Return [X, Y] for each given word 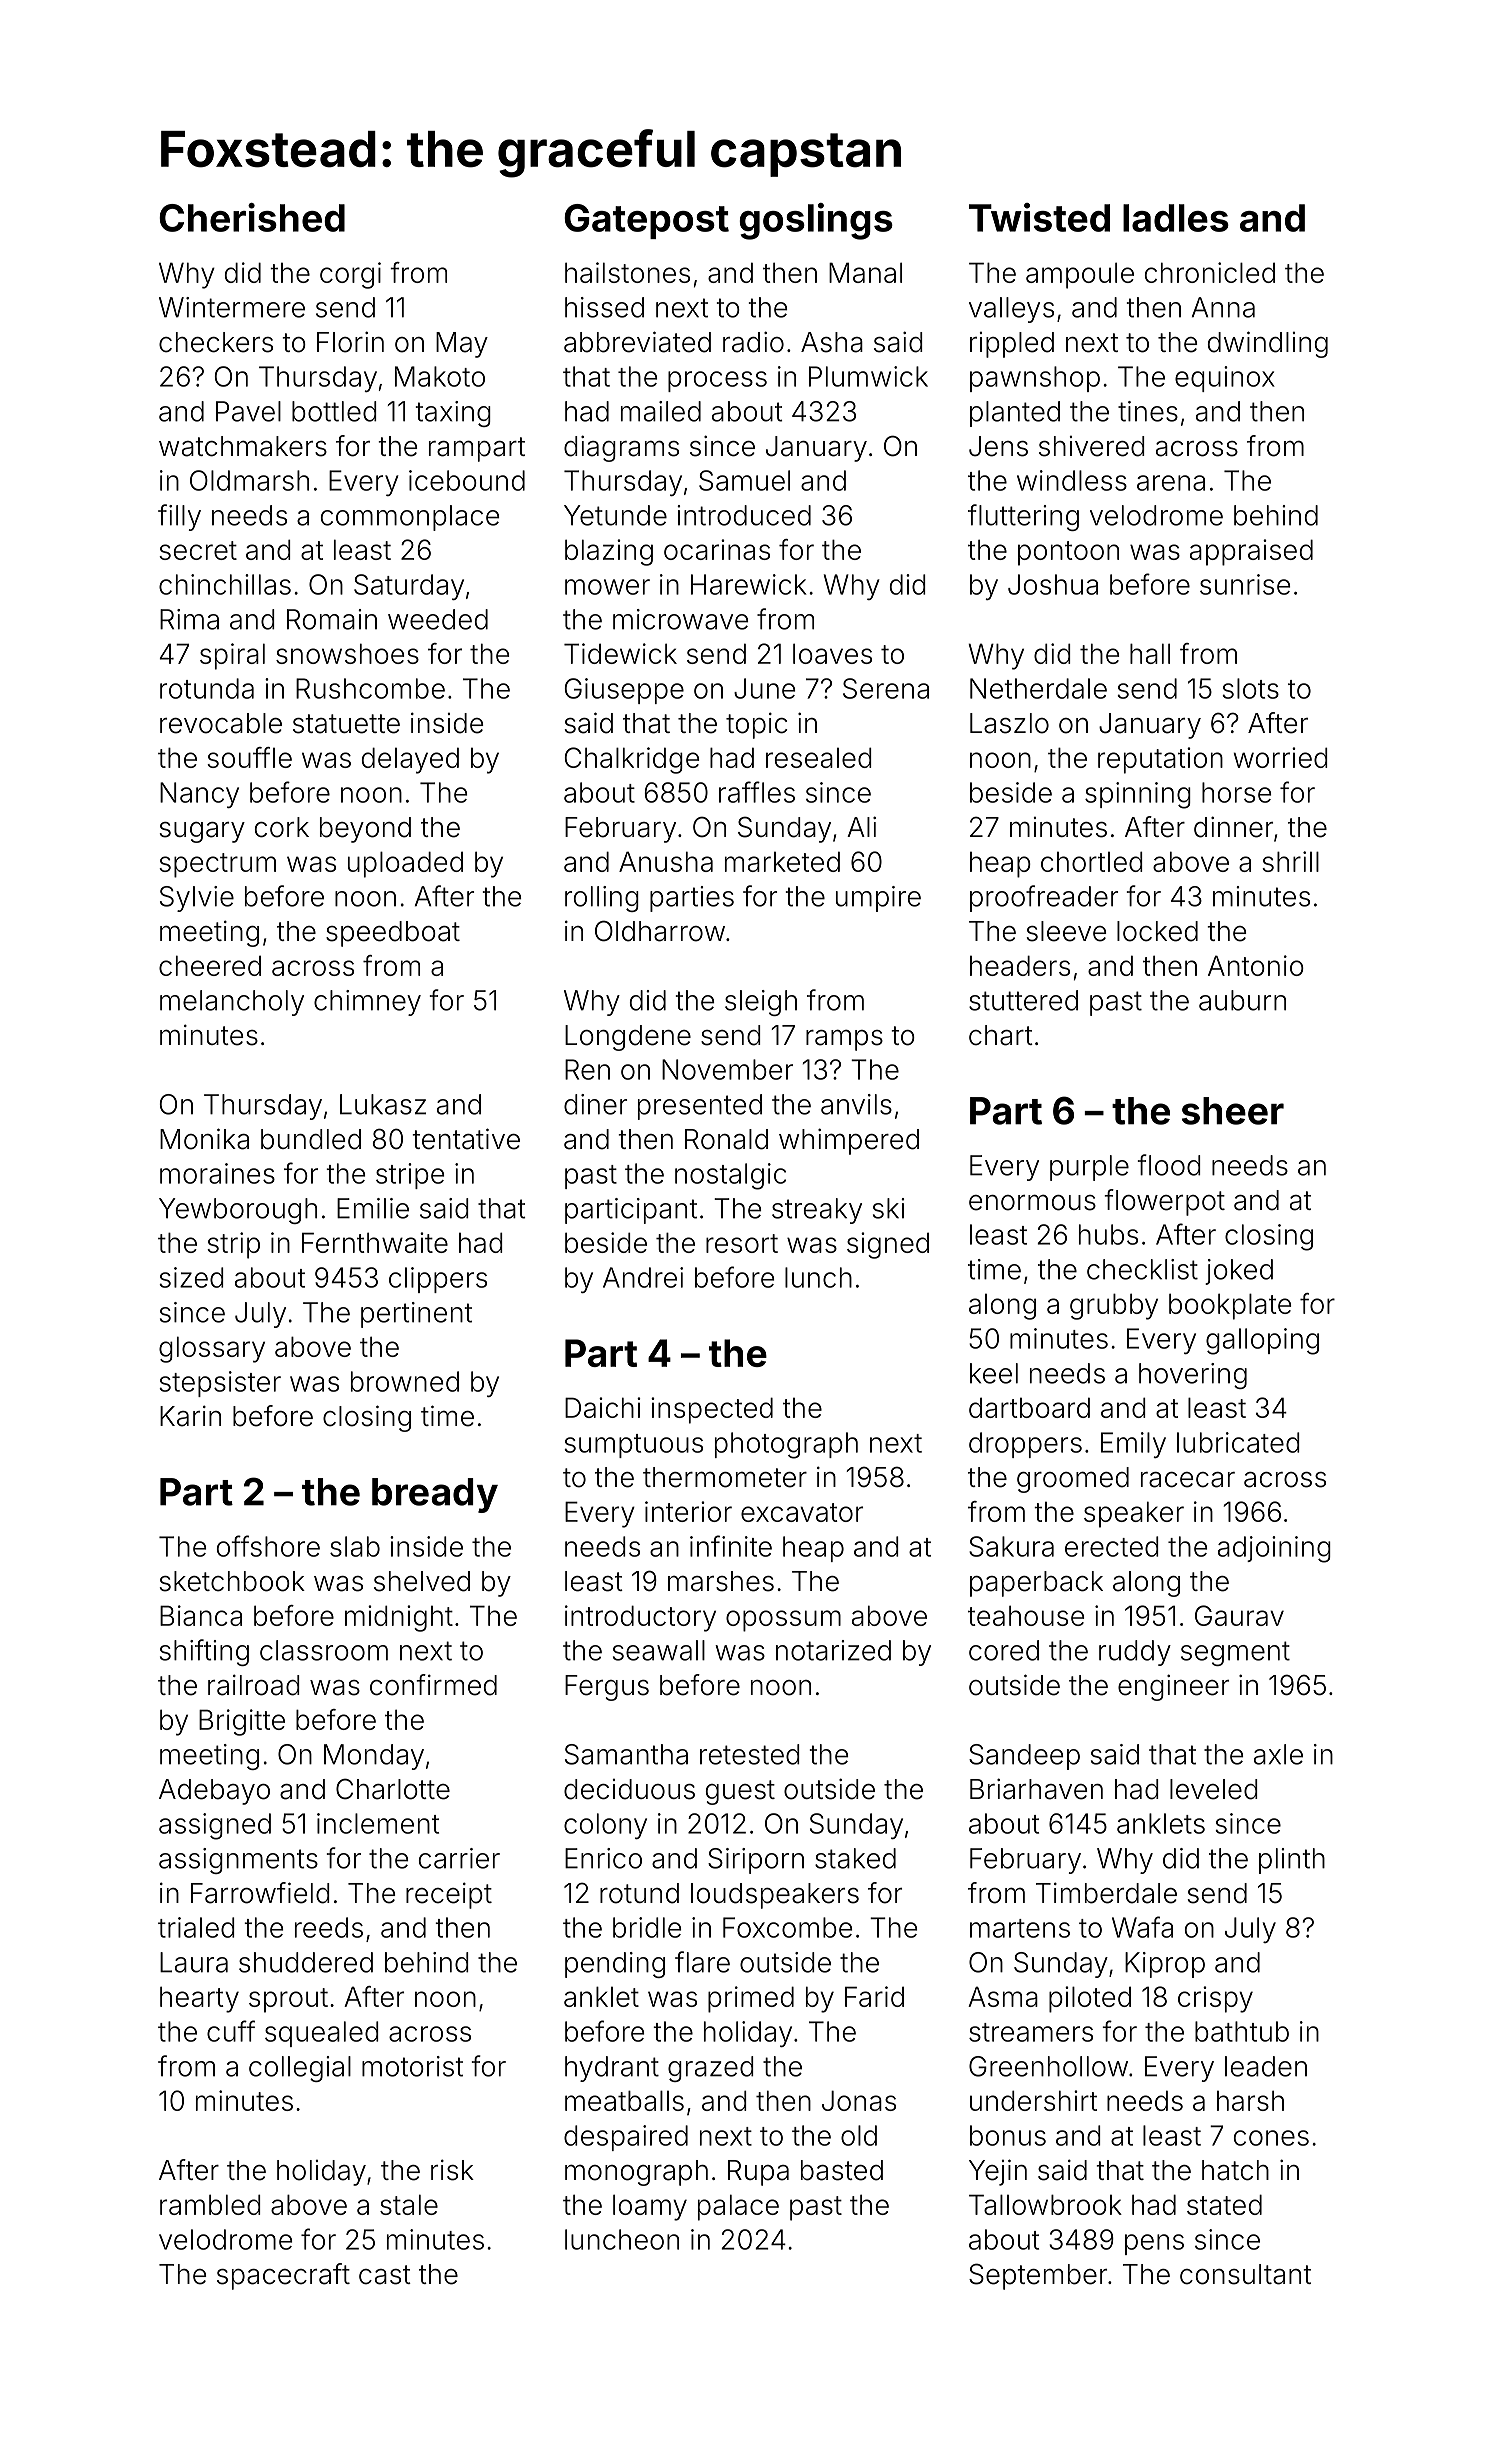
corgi [350, 275]
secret [198, 550]
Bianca [201, 1615]
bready [435, 1495]
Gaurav [1239, 1615]
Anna [1223, 307]
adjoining [1274, 1549]
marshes [721, 1581]
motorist [412, 2066]
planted [1015, 414]
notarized [833, 1650]
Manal [865, 272]
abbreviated [637, 342]
